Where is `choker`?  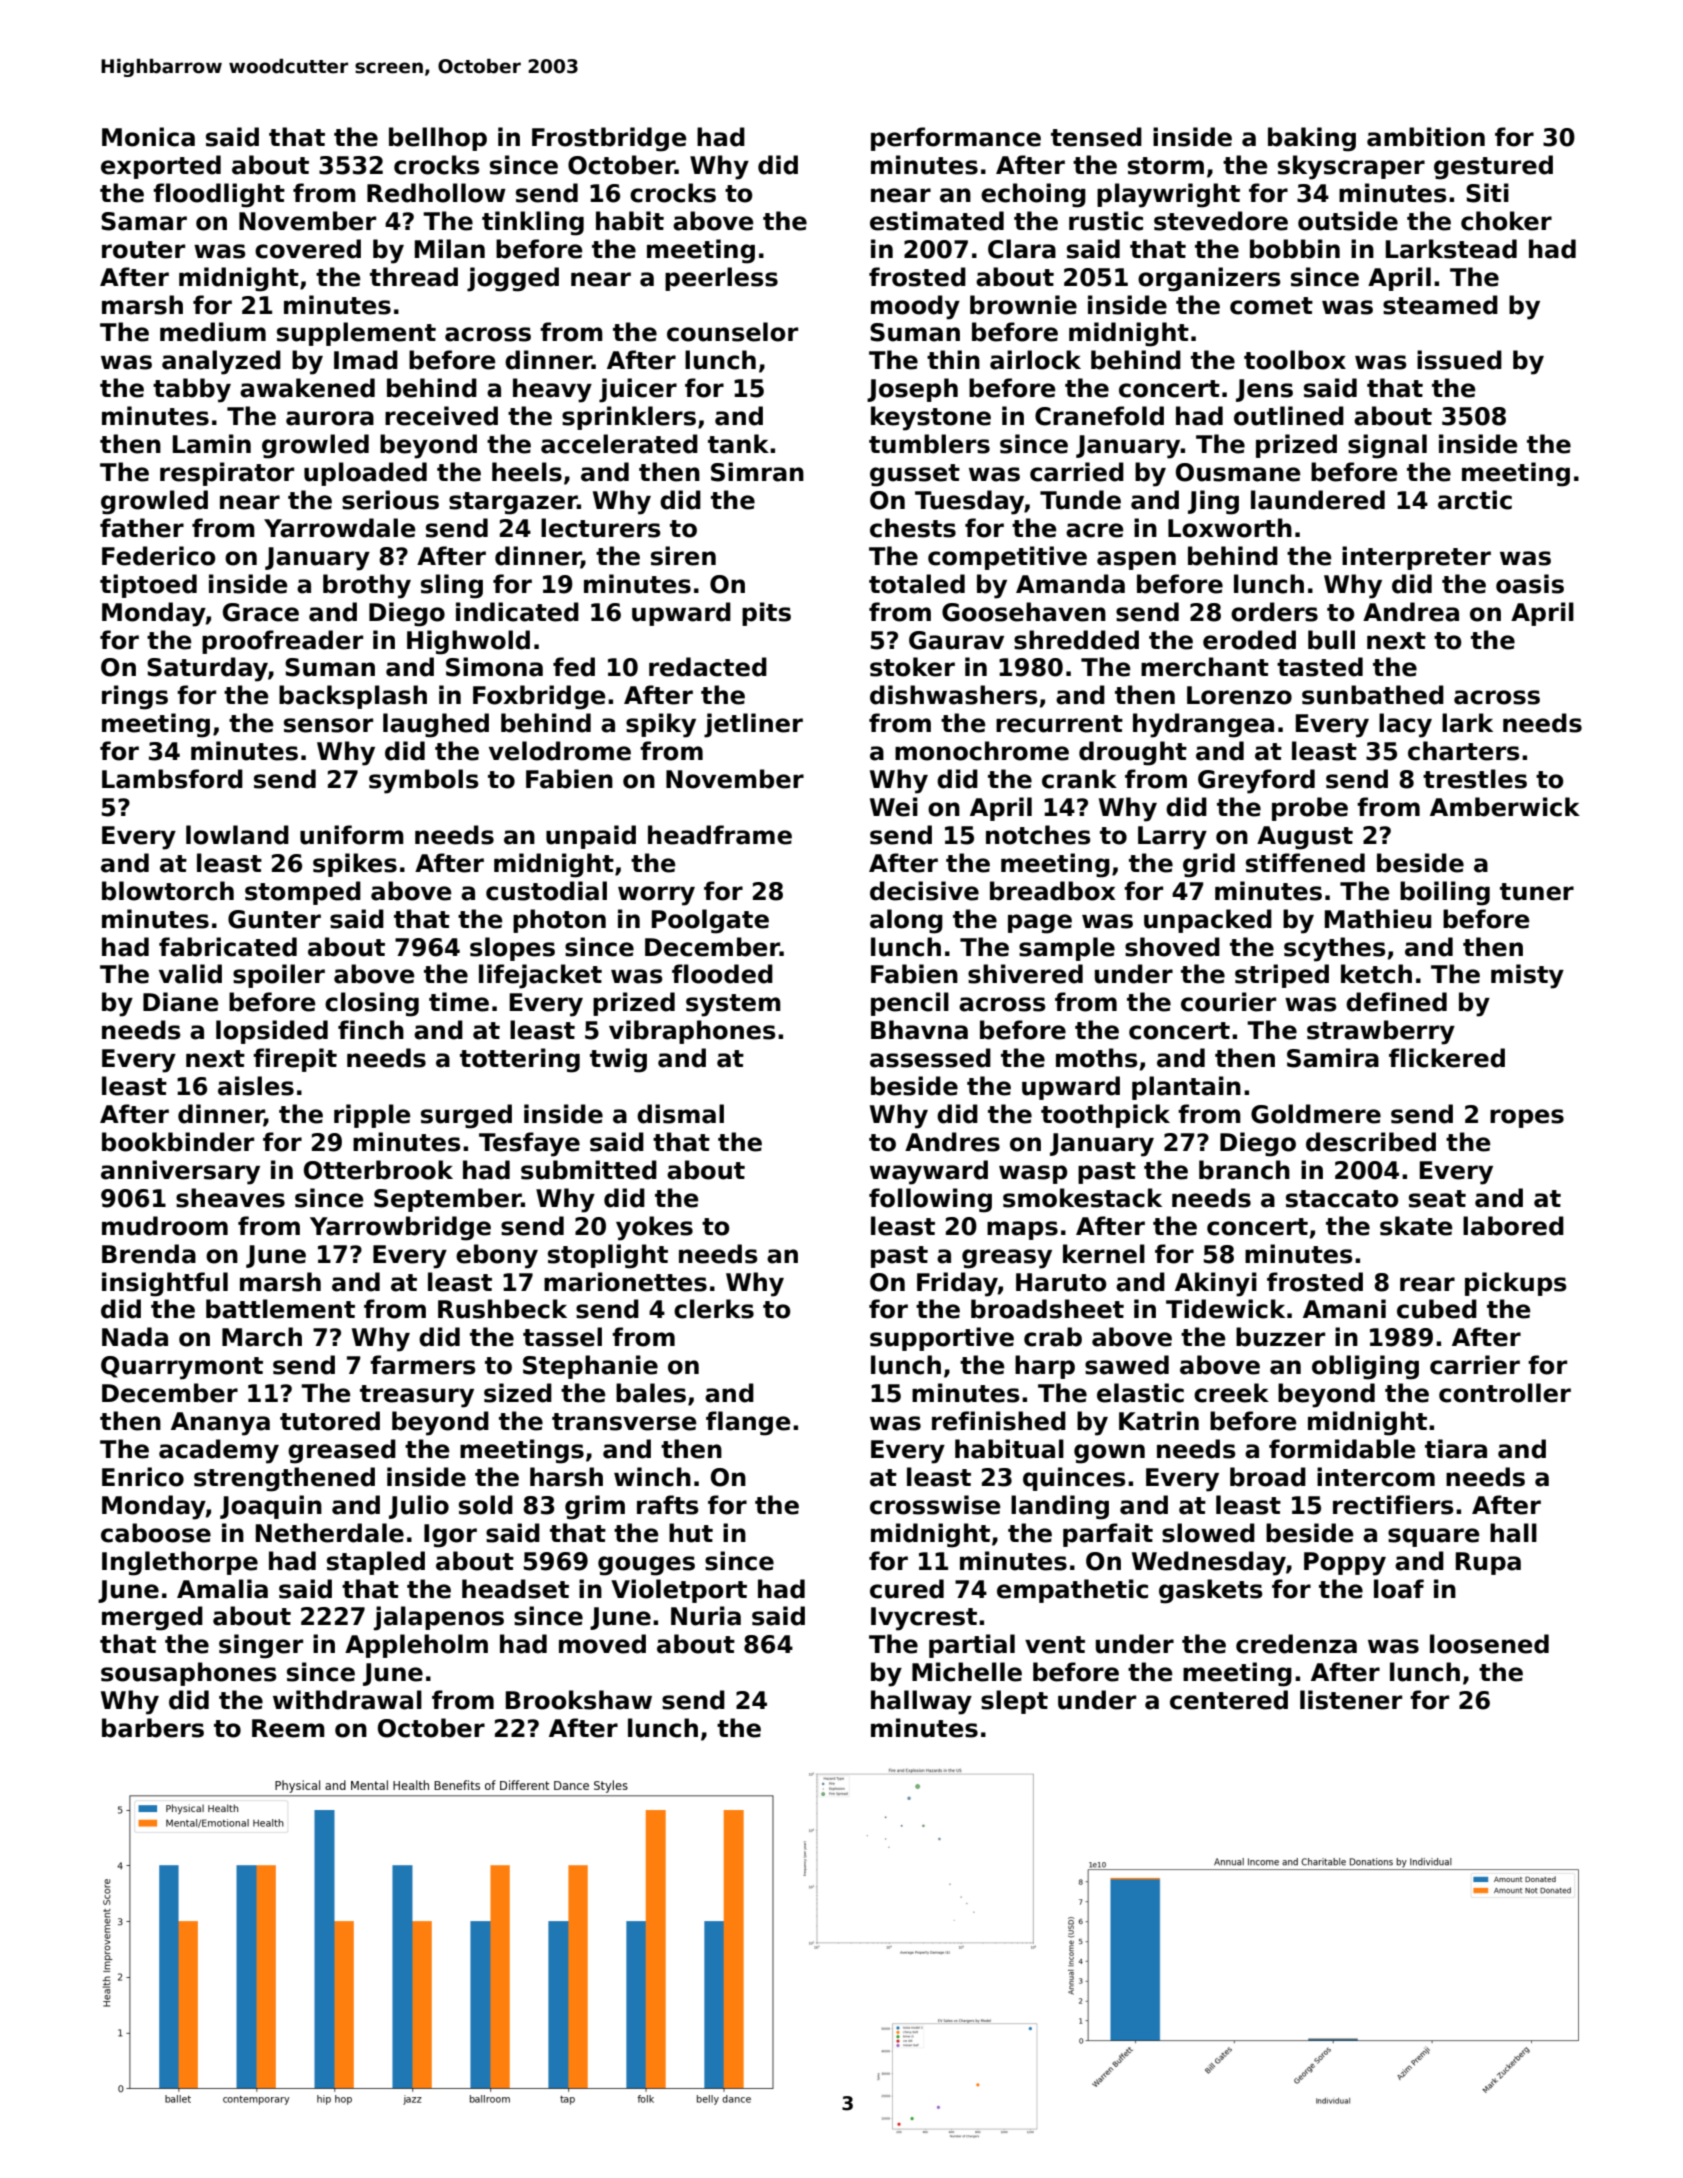
choker is located at coordinates (1506, 221).
